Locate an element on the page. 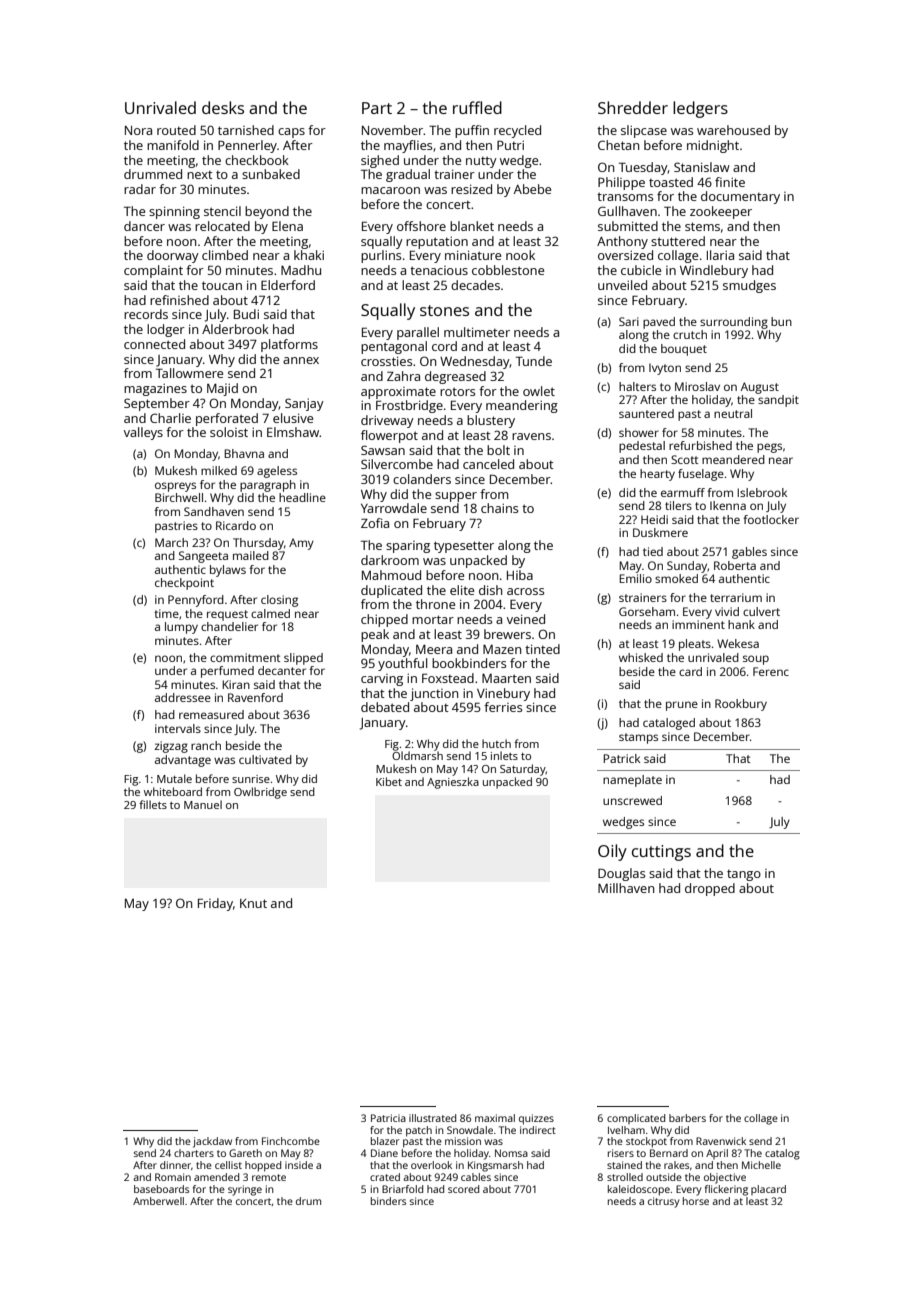 The width and height of the document is (924, 1308). Bhavna is located at coordinates (244, 453).
